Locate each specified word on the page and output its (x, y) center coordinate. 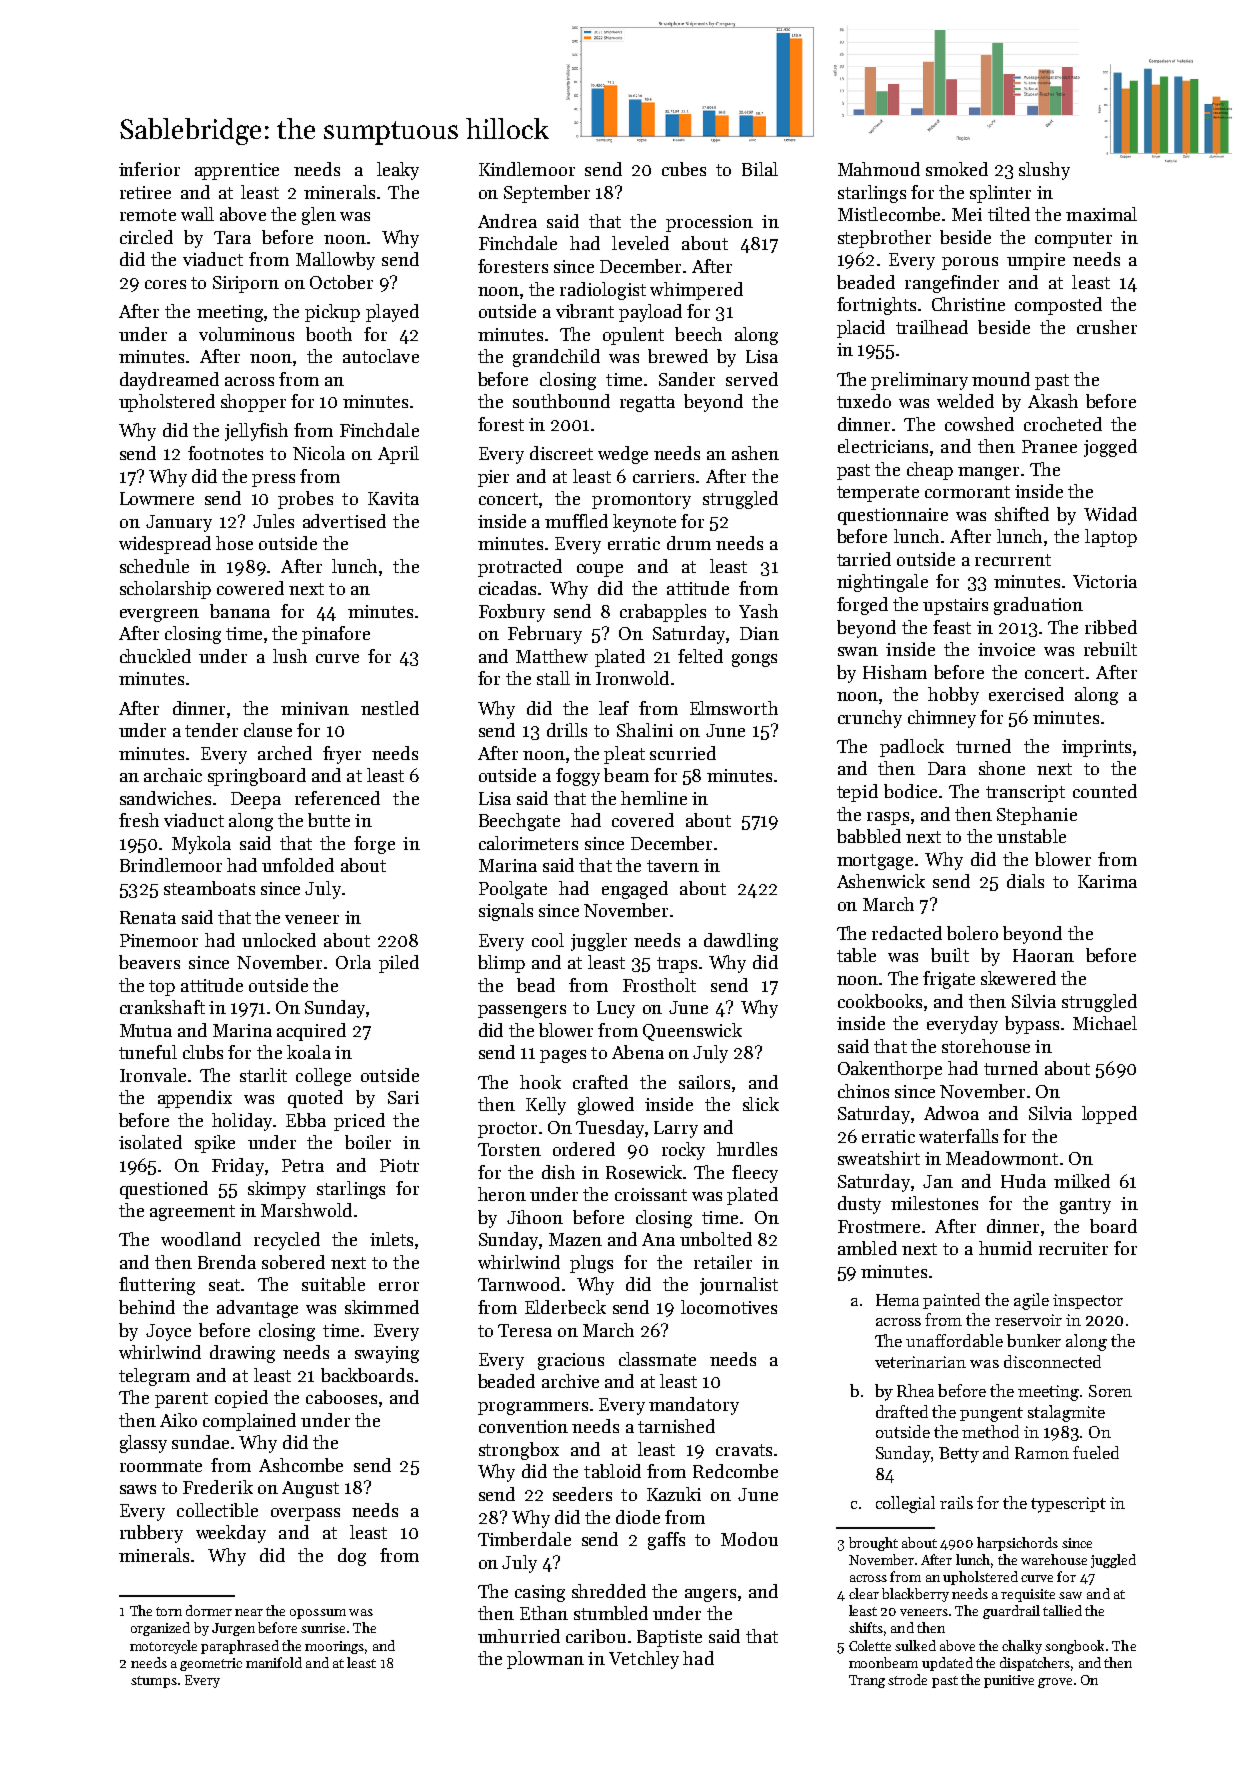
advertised (344, 521)
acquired (311, 1032)
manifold (274, 1662)
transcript (1025, 793)
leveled (640, 243)
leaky (398, 171)
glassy (143, 1444)
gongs (754, 660)
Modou (749, 1539)
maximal (1101, 214)
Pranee (1049, 446)
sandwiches (165, 798)
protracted (520, 568)
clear (864, 1593)
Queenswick (692, 1032)
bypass (1032, 1025)
